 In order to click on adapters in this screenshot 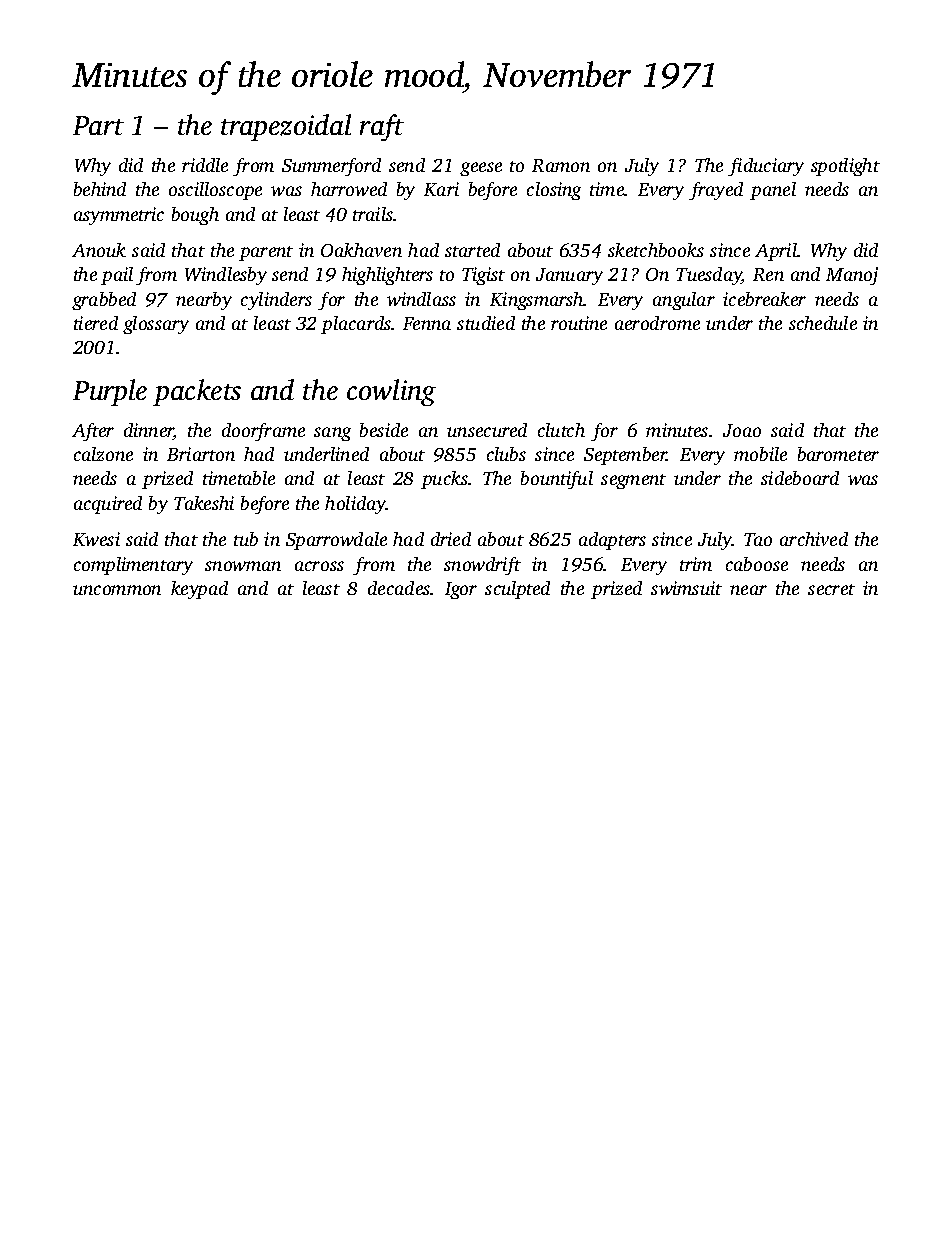, I will do `click(612, 541)`.
